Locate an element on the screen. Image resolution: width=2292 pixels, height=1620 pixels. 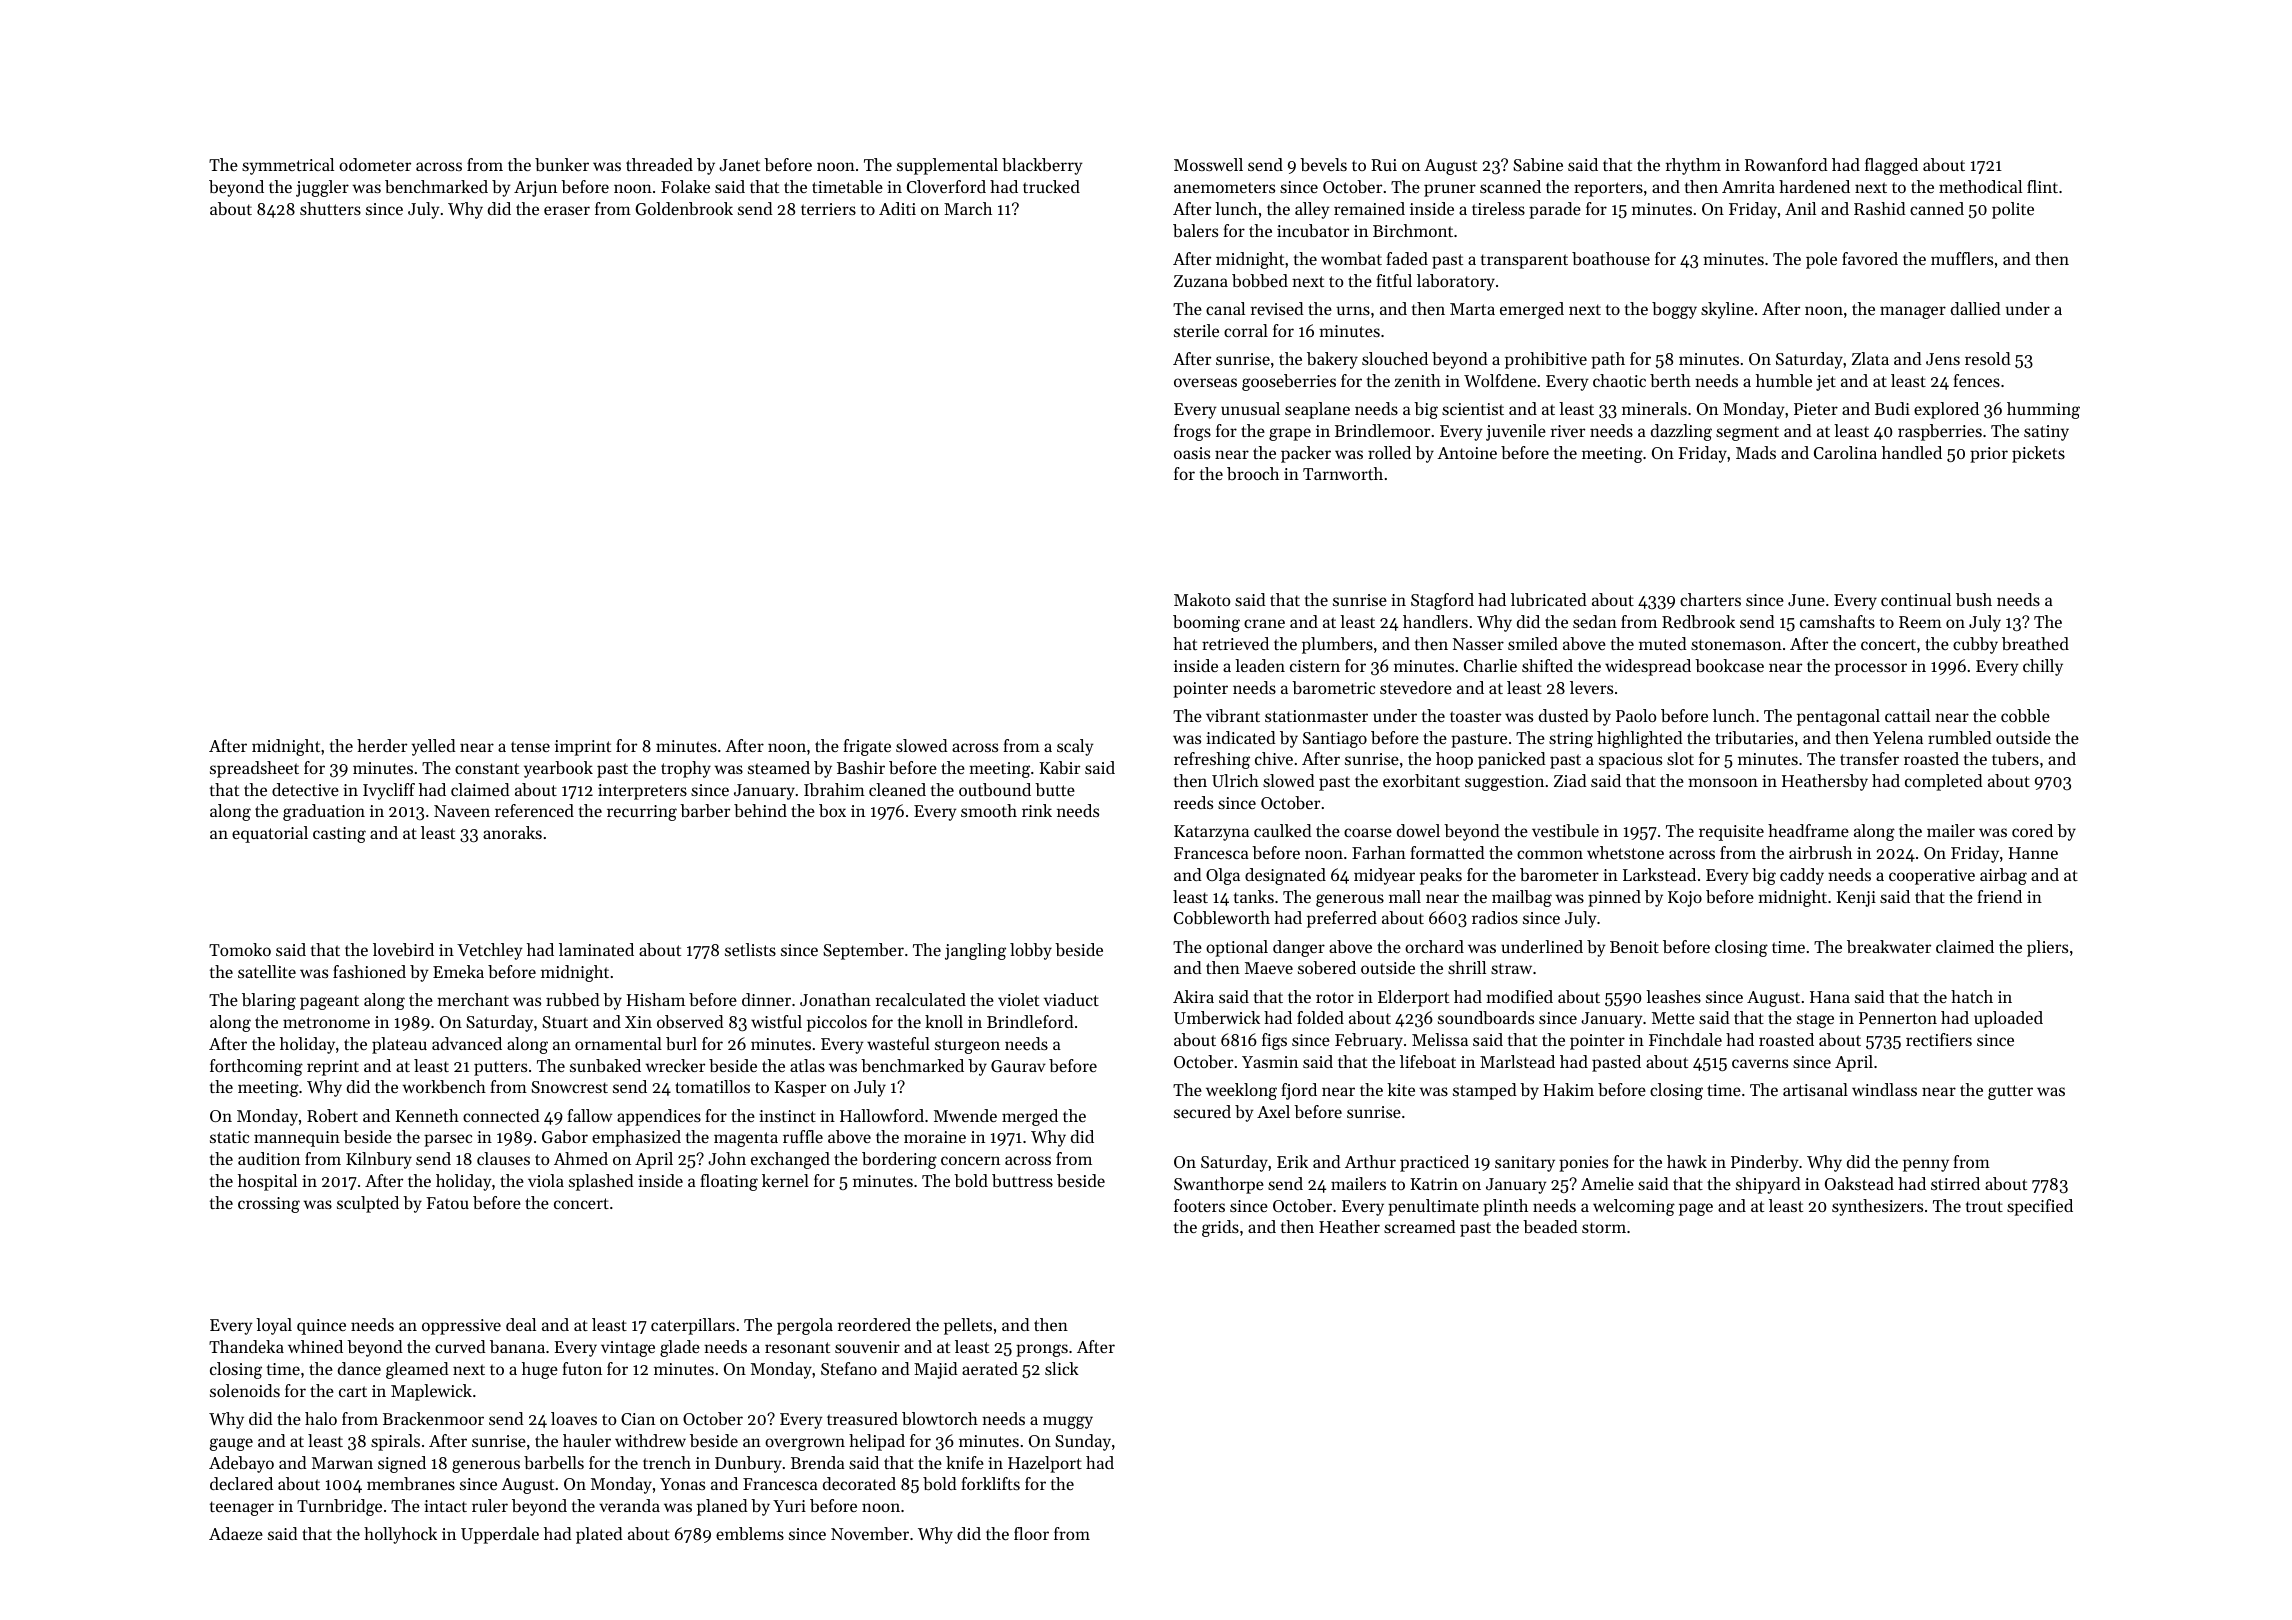
spreadsheet is located at coordinates (254, 769).
